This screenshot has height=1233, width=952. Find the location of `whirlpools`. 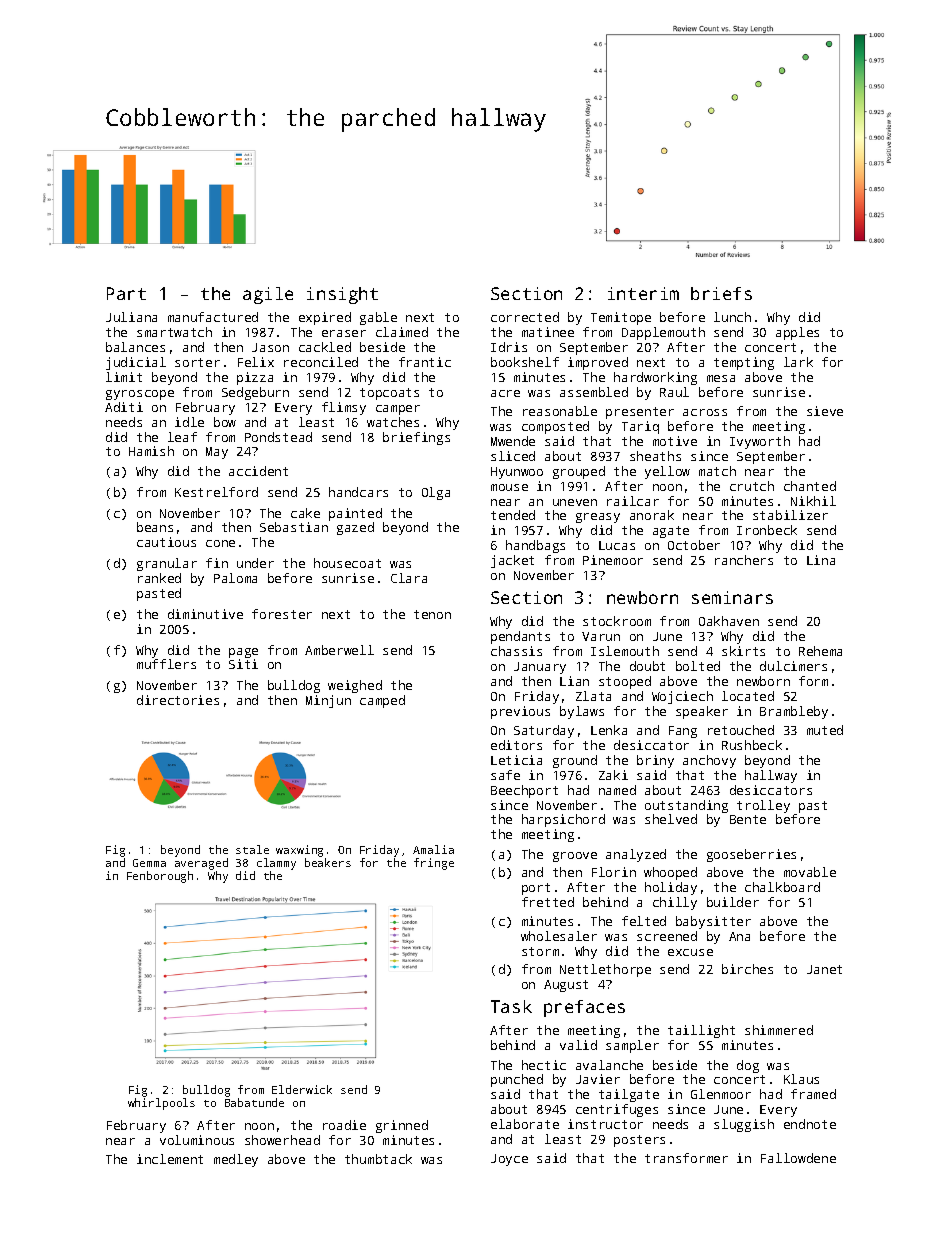

whirlpools is located at coordinates (161, 1104).
